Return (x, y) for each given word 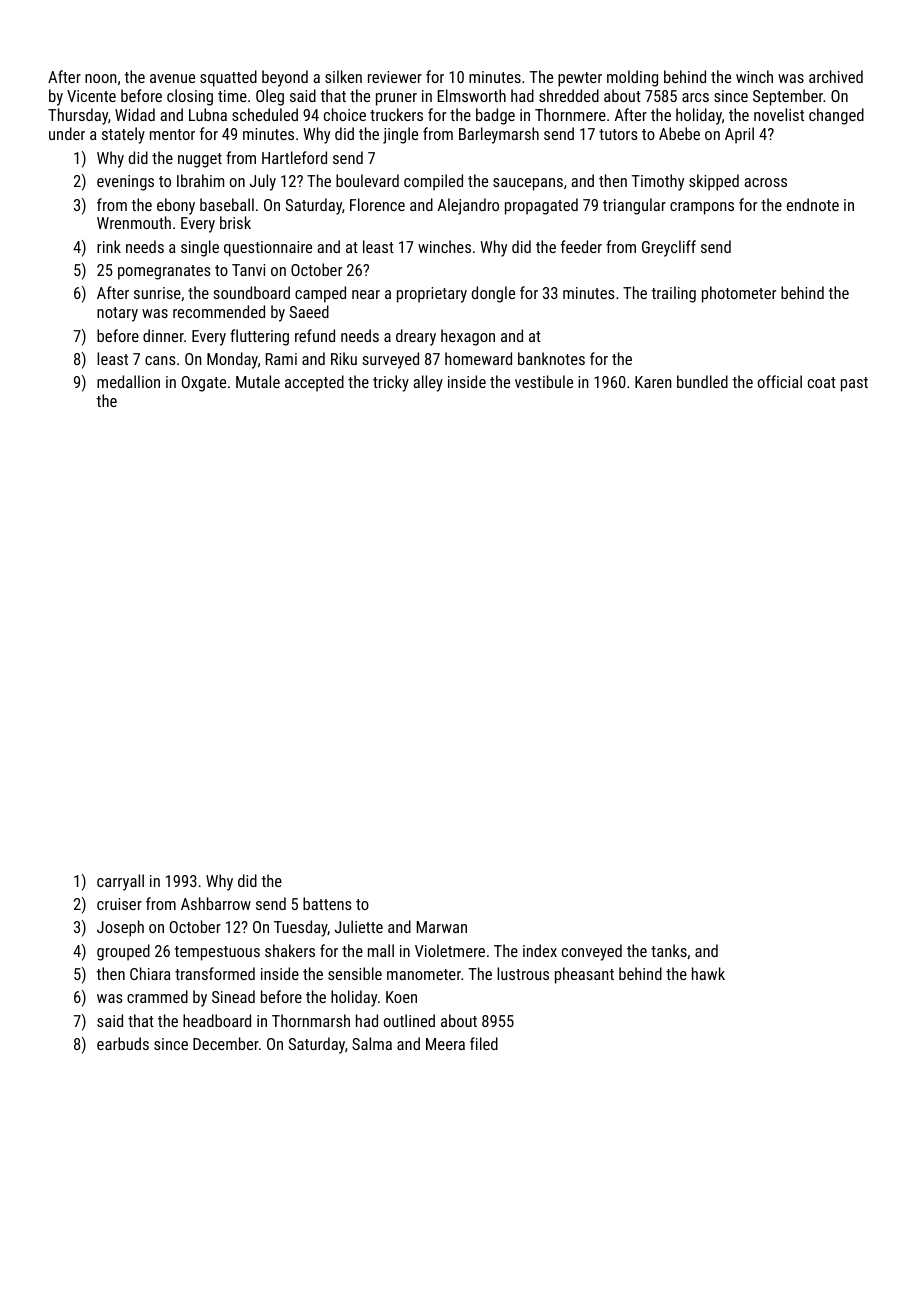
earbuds (123, 1043)
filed (484, 1043)
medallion (128, 381)
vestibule (544, 381)
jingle (400, 135)
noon (101, 78)
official (780, 381)
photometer (739, 294)
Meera (445, 1044)
